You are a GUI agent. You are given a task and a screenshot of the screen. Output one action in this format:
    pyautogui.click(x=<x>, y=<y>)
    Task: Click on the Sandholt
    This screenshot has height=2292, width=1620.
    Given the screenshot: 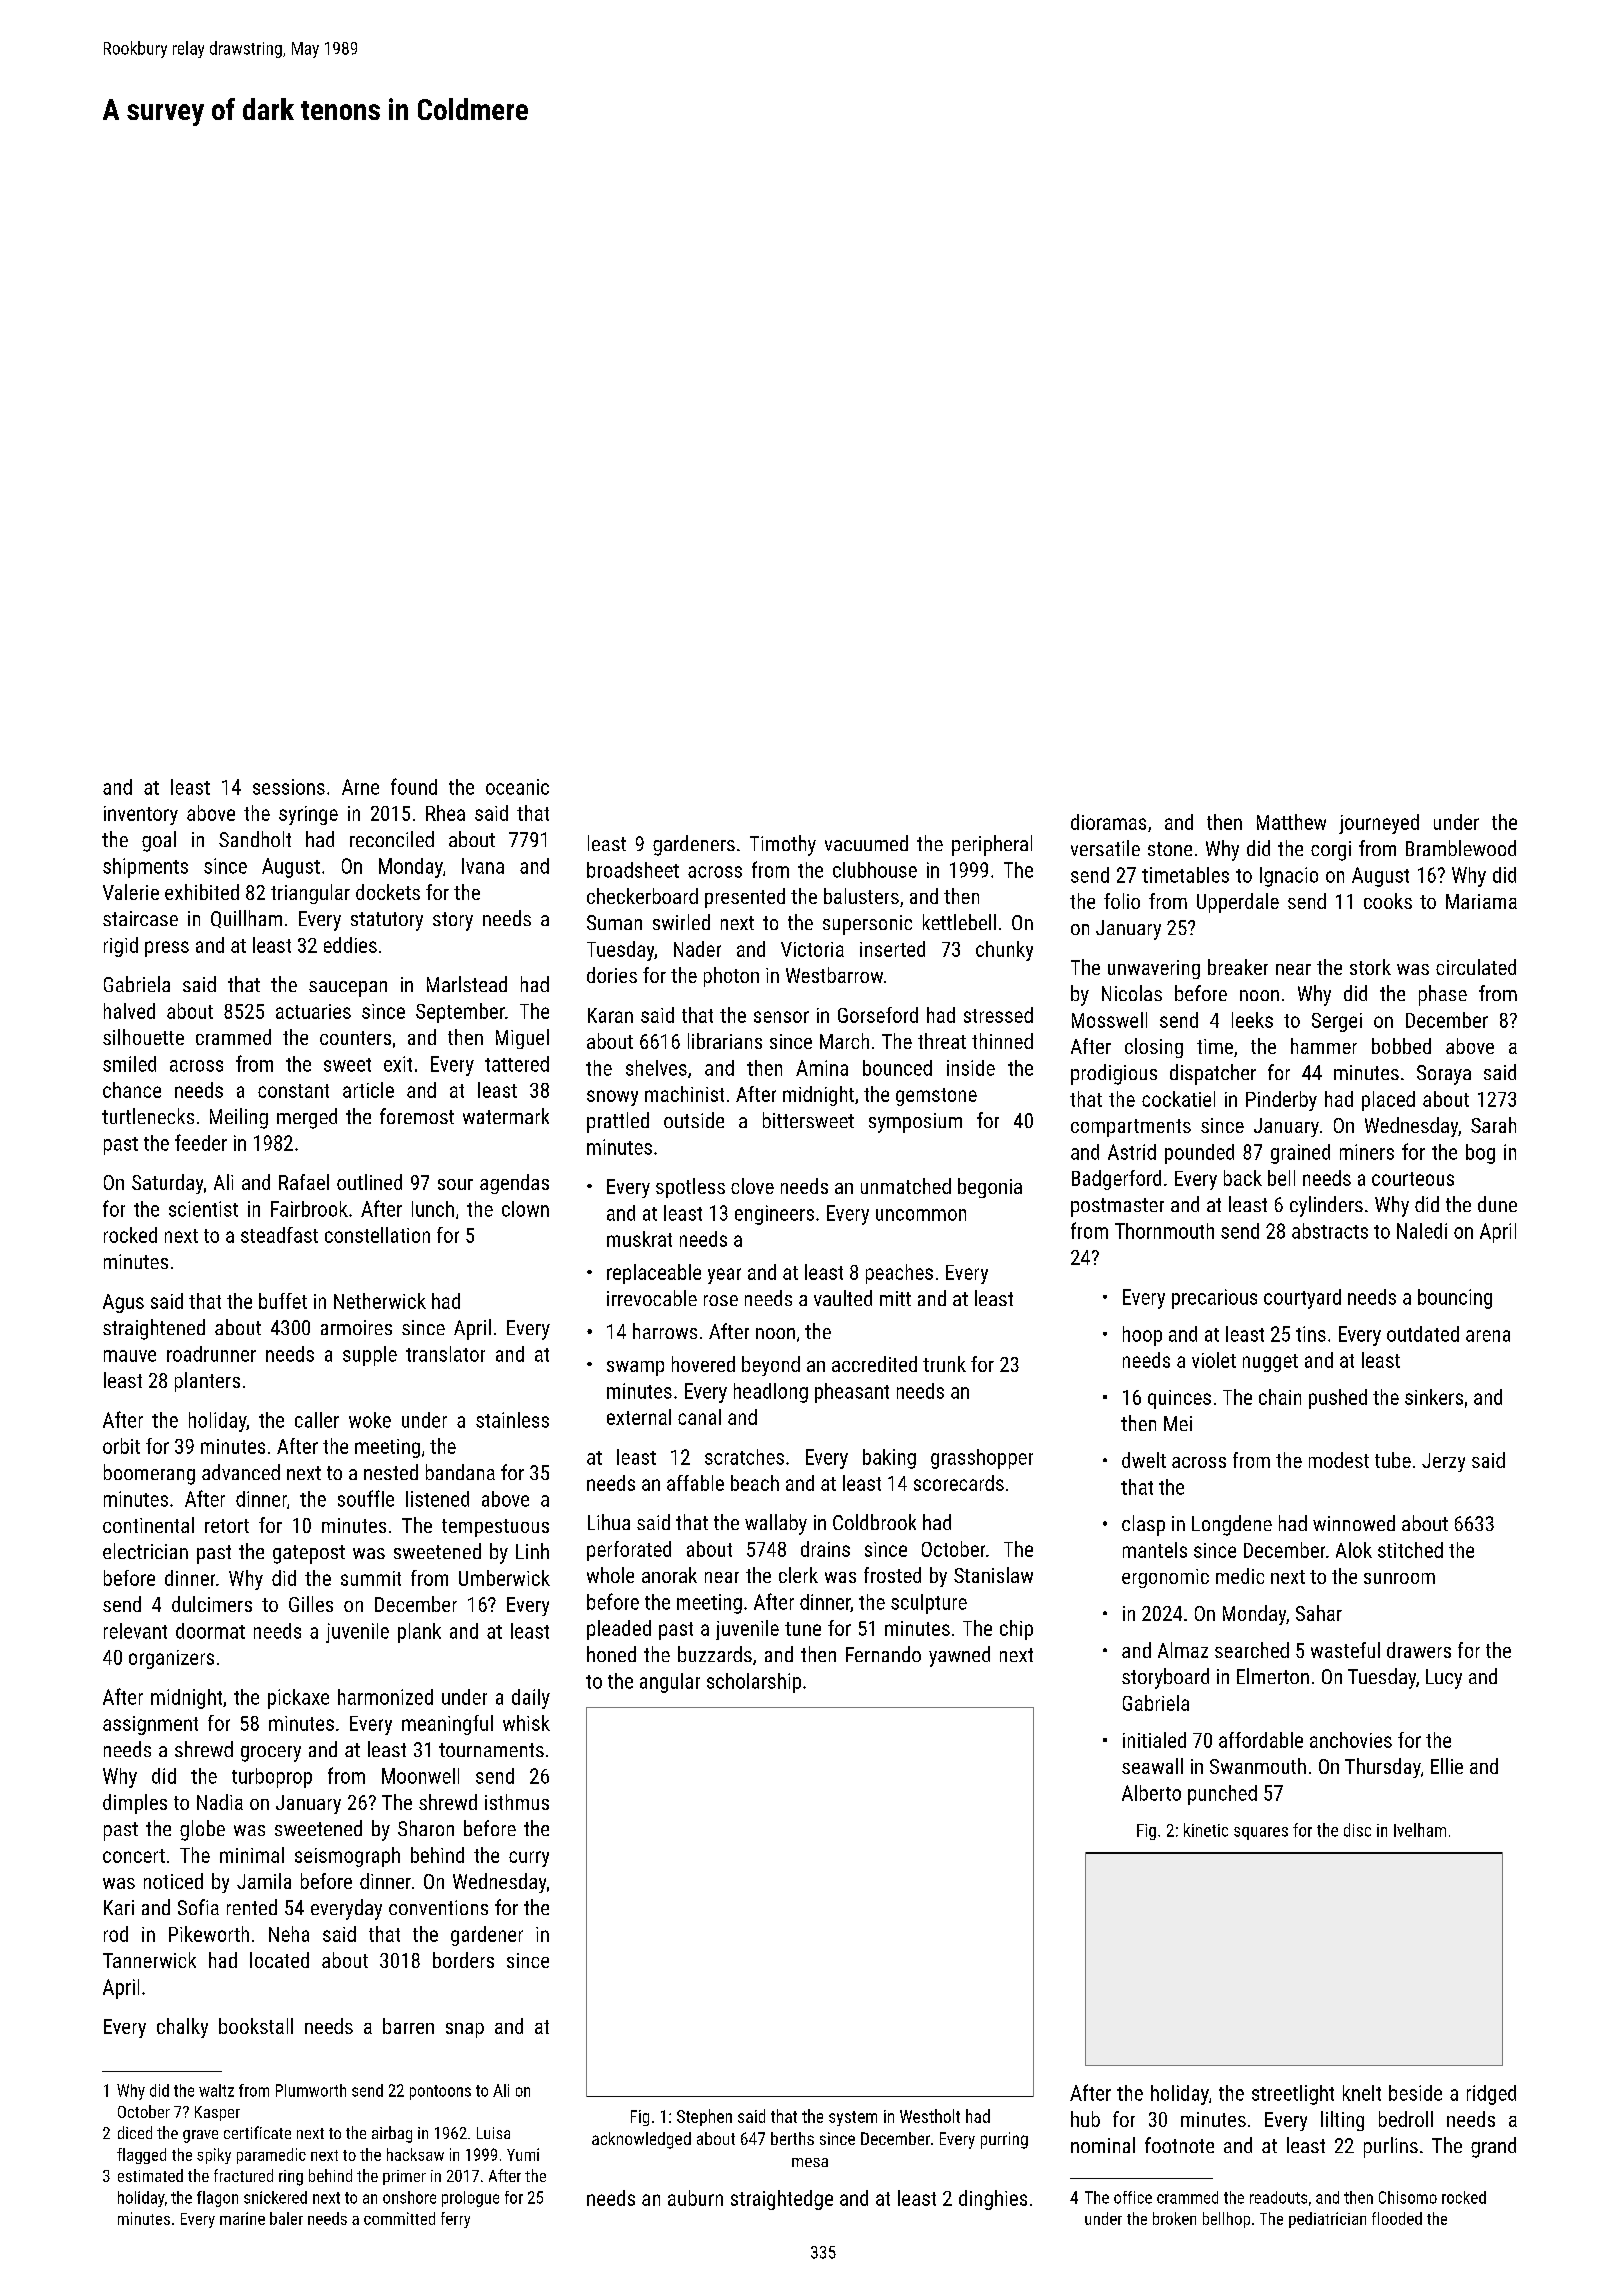 What is the action you would take?
    pyautogui.click(x=255, y=839)
